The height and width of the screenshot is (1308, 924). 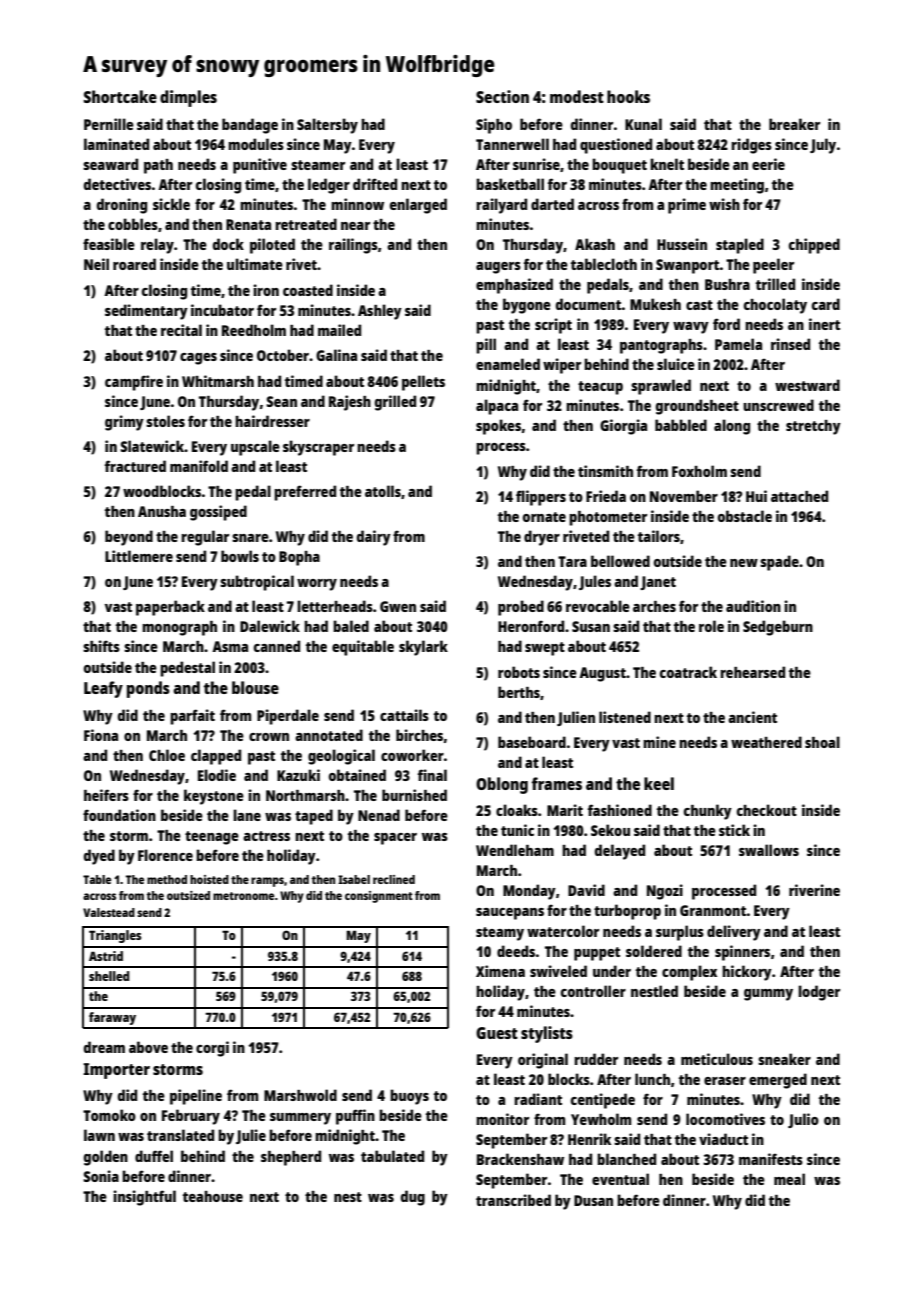 What do you see at coordinates (822, 742) in the screenshot?
I see `shoal` at bounding box center [822, 742].
